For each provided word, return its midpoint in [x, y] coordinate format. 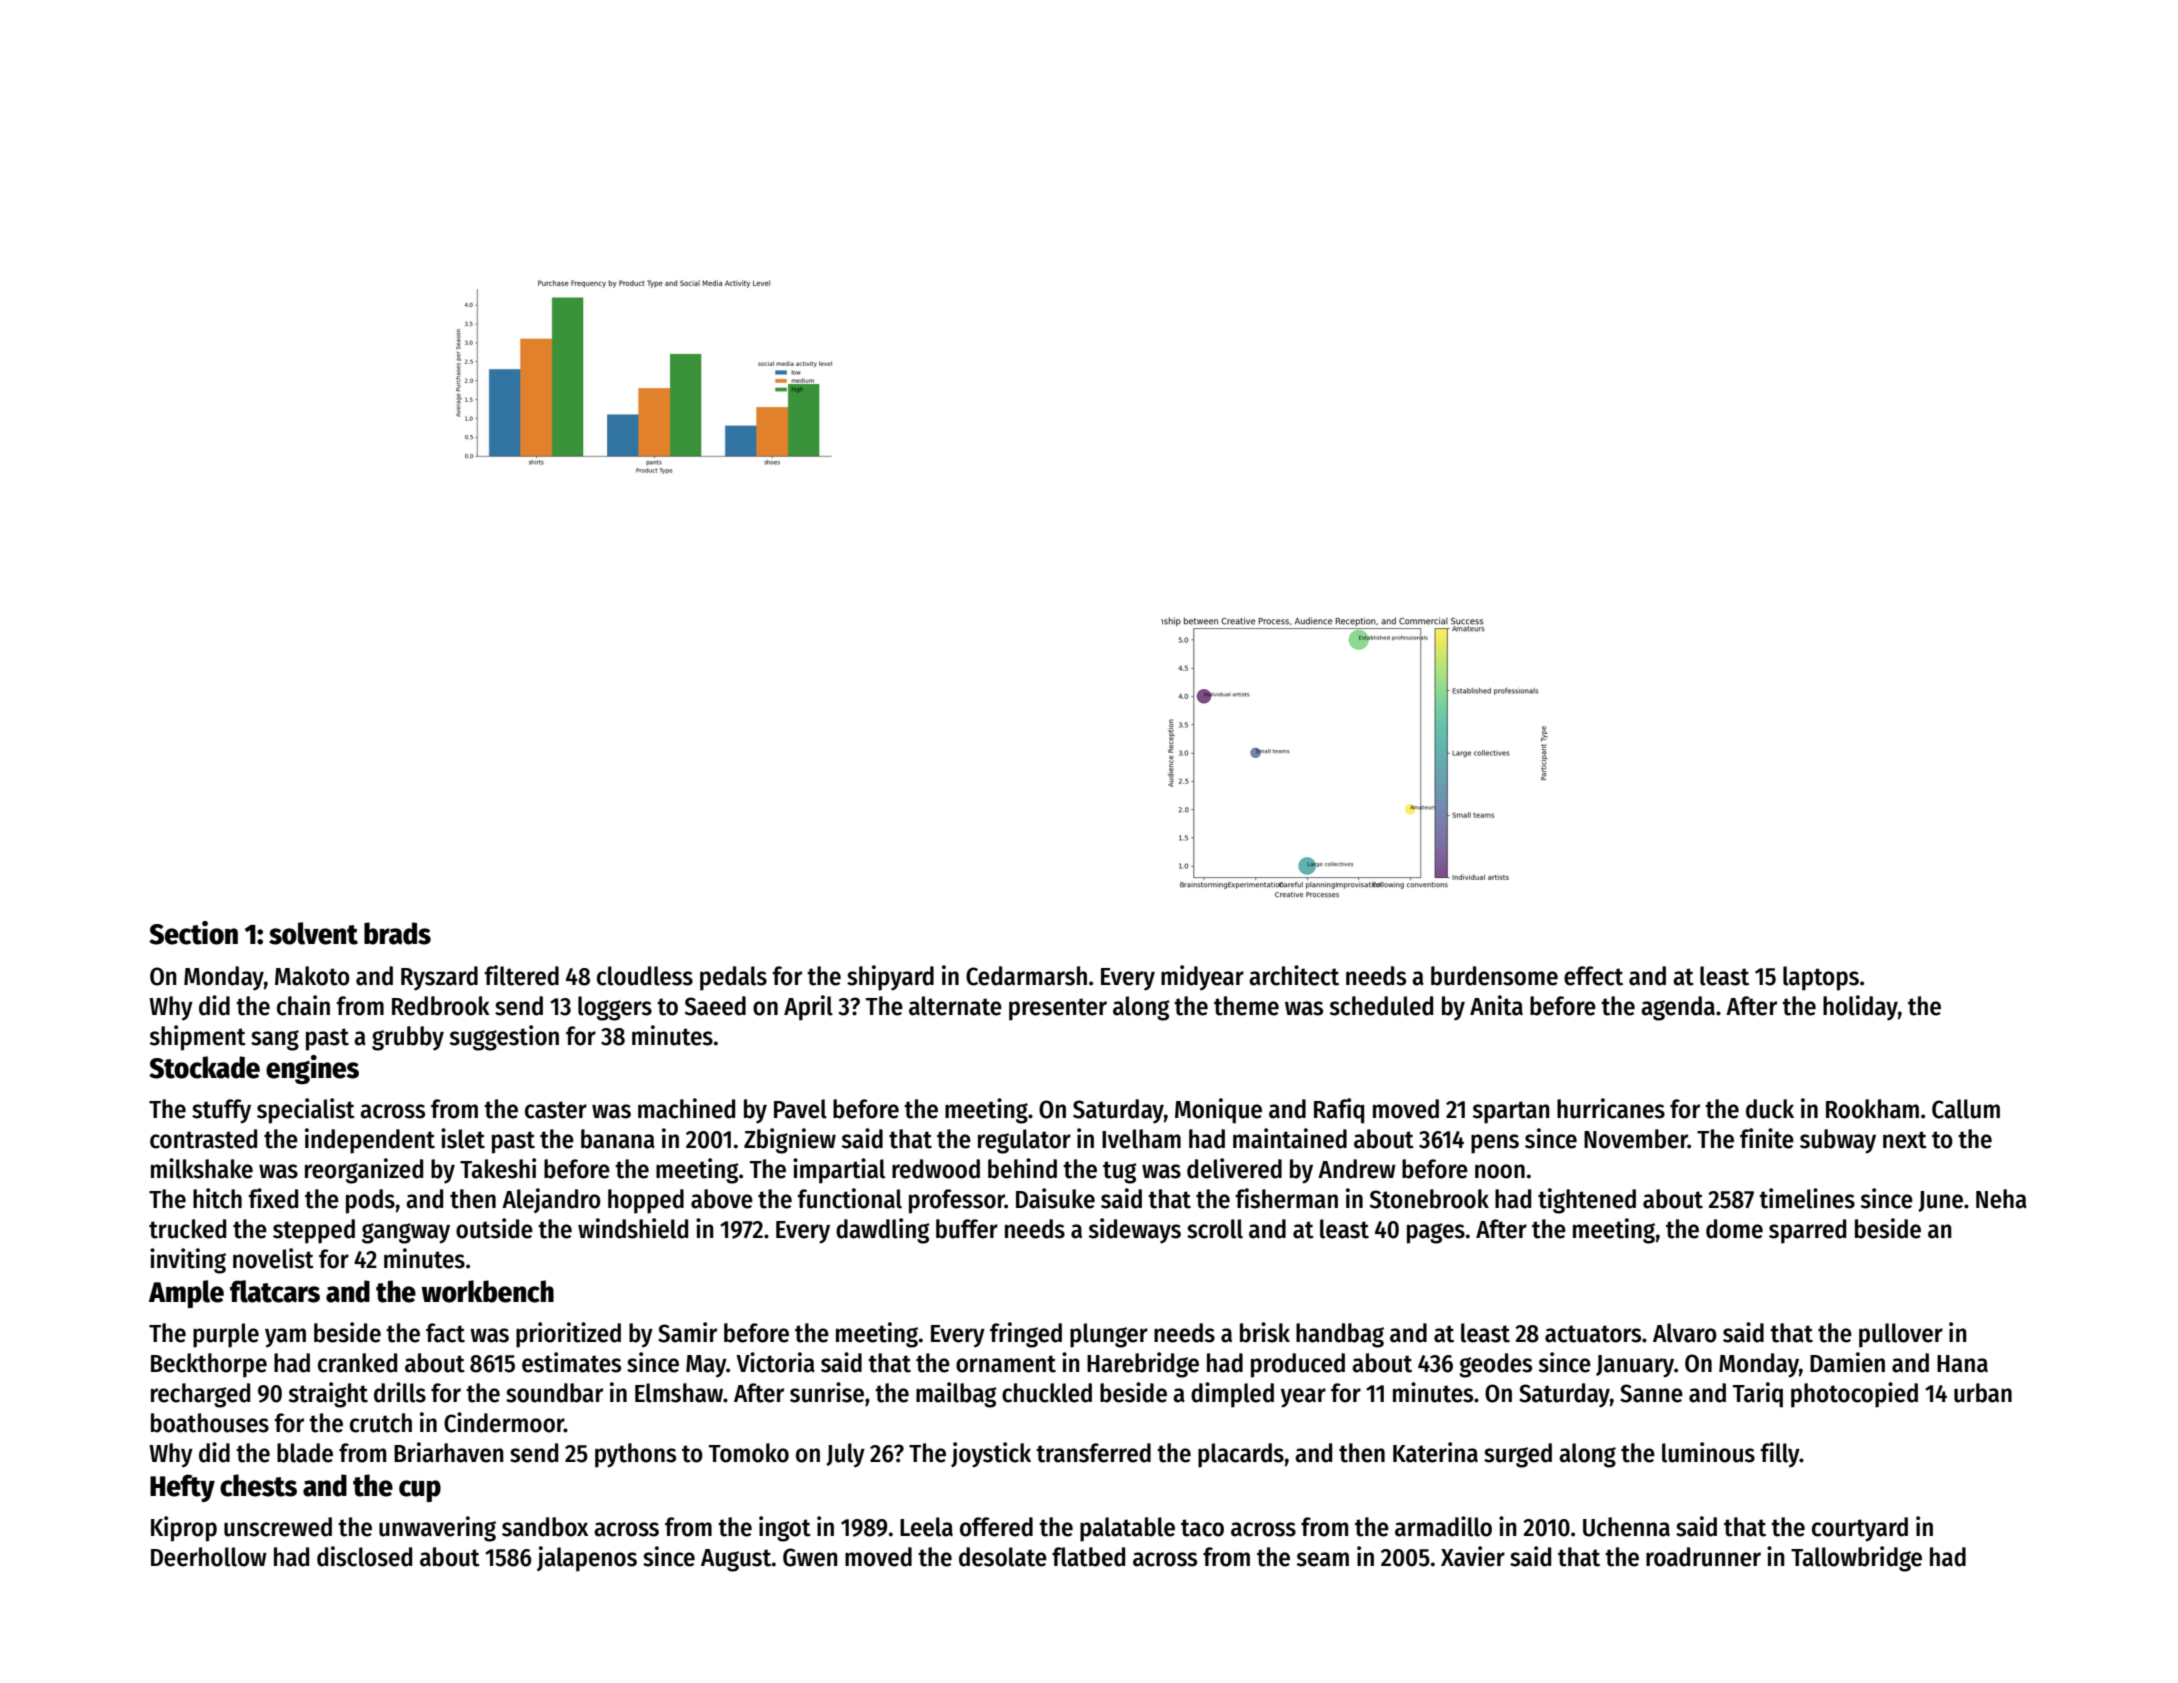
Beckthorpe [209, 1365]
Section [193, 933]
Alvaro [1685, 1333]
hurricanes [1611, 1108]
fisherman [1286, 1198]
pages [1436, 1233]
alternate [955, 1006]
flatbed [1088, 1557]
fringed [1026, 1335]
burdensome [1494, 976]
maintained [1290, 1138]
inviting [188, 1261]
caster [556, 1110]
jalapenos [587, 1559]
